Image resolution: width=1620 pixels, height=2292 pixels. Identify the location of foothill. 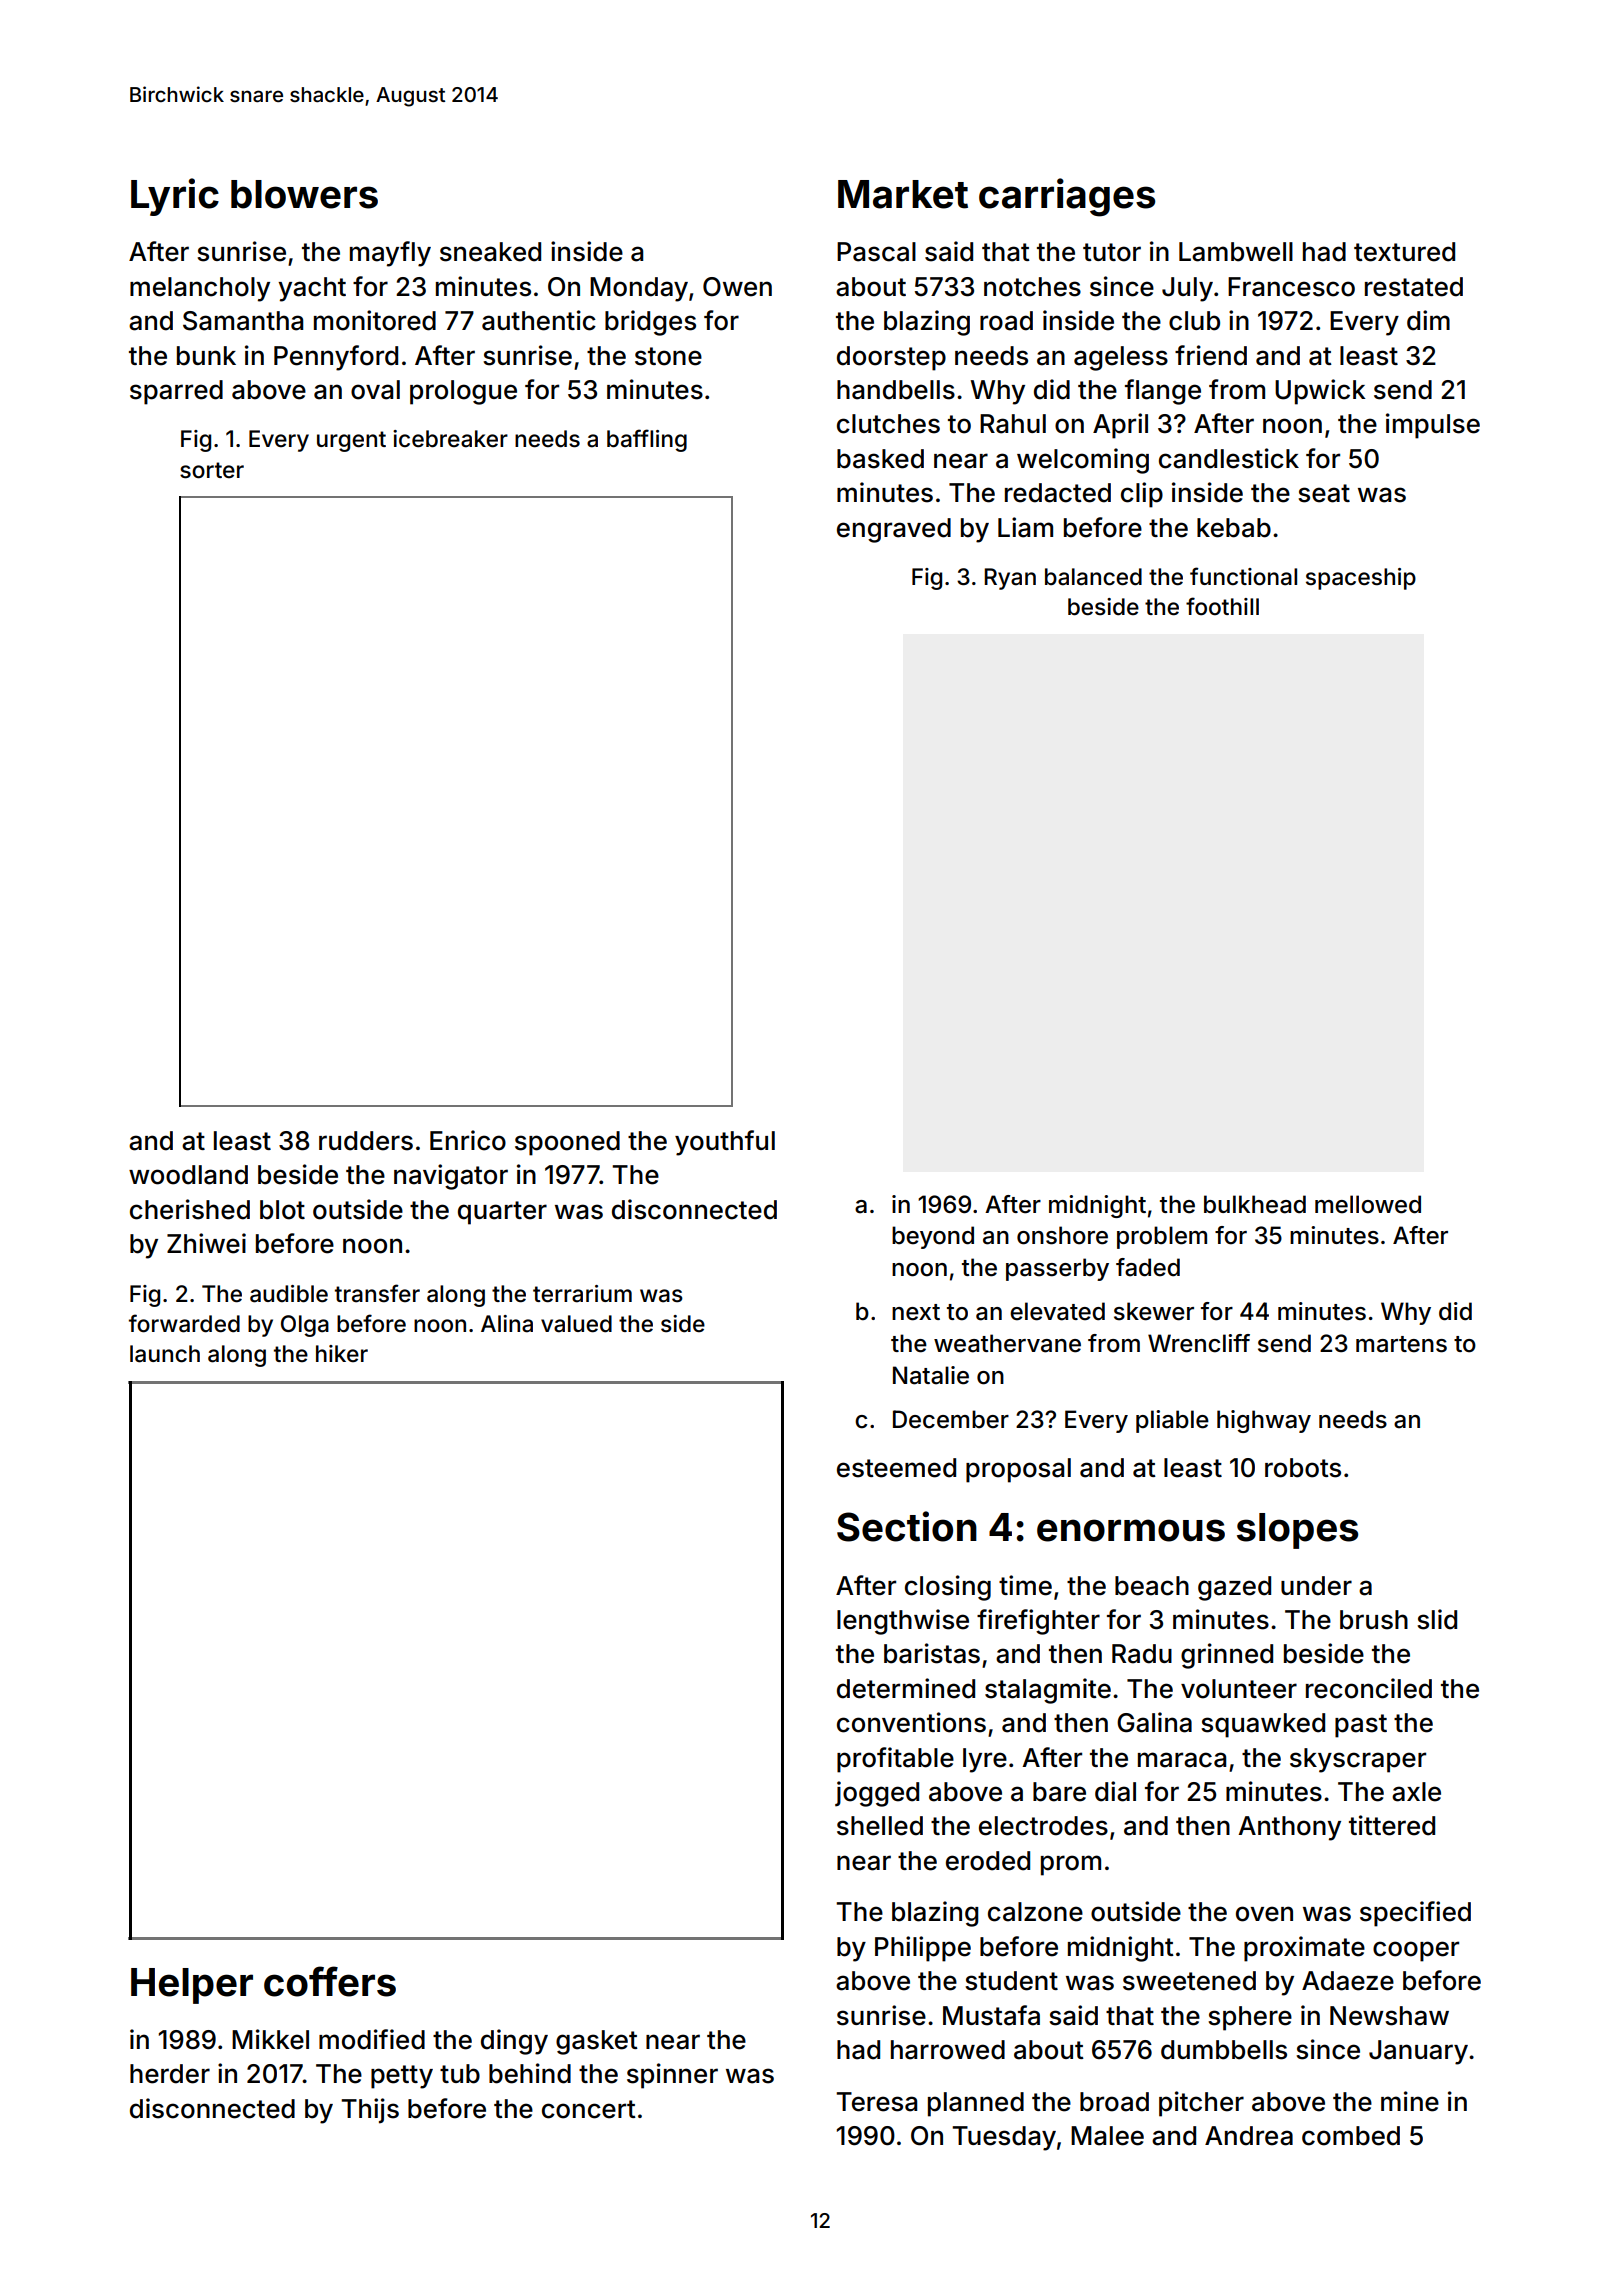
(1222, 606).
